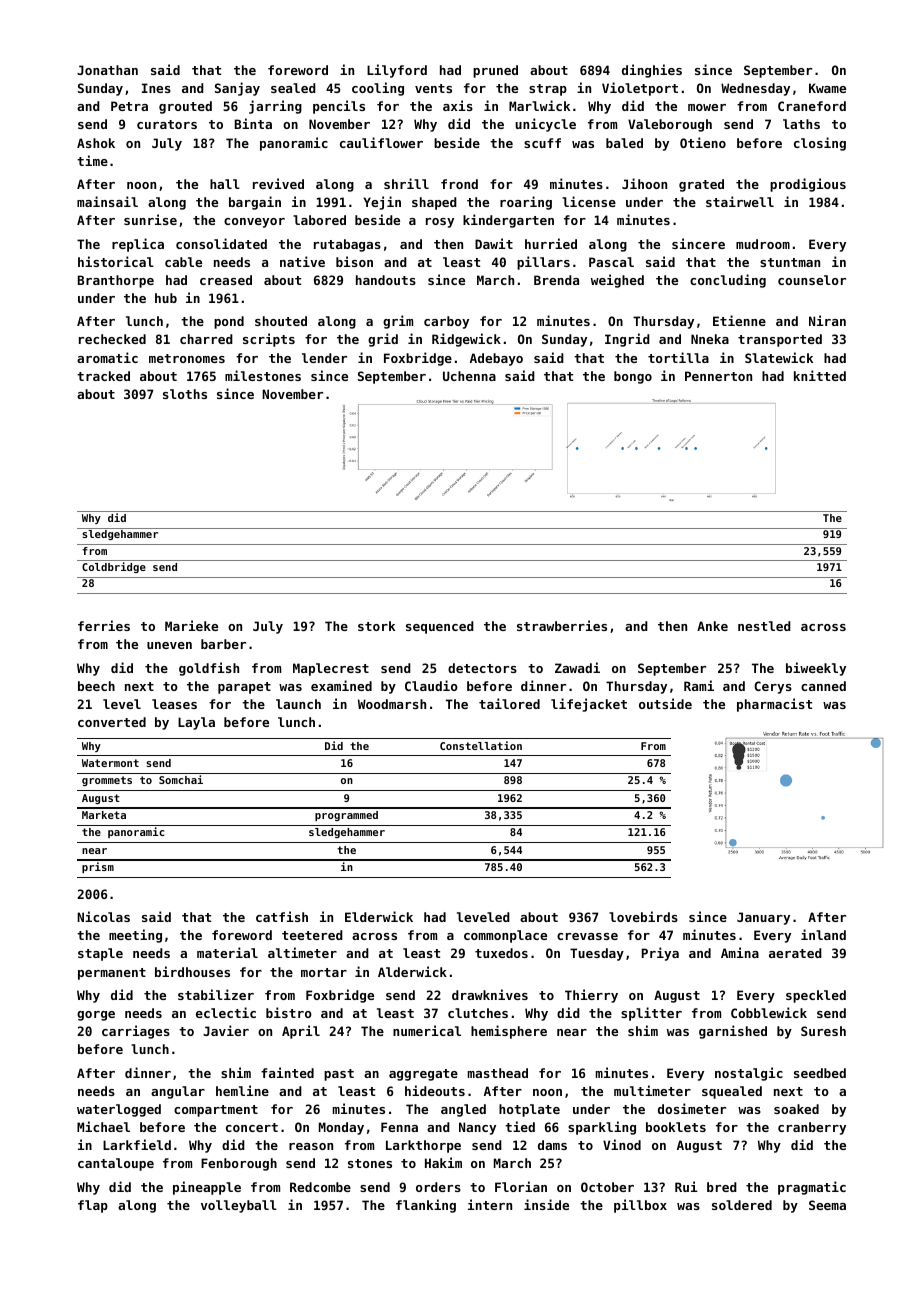  What do you see at coordinates (167, 124) in the image?
I see `curators` at bounding box center [167, 124].
